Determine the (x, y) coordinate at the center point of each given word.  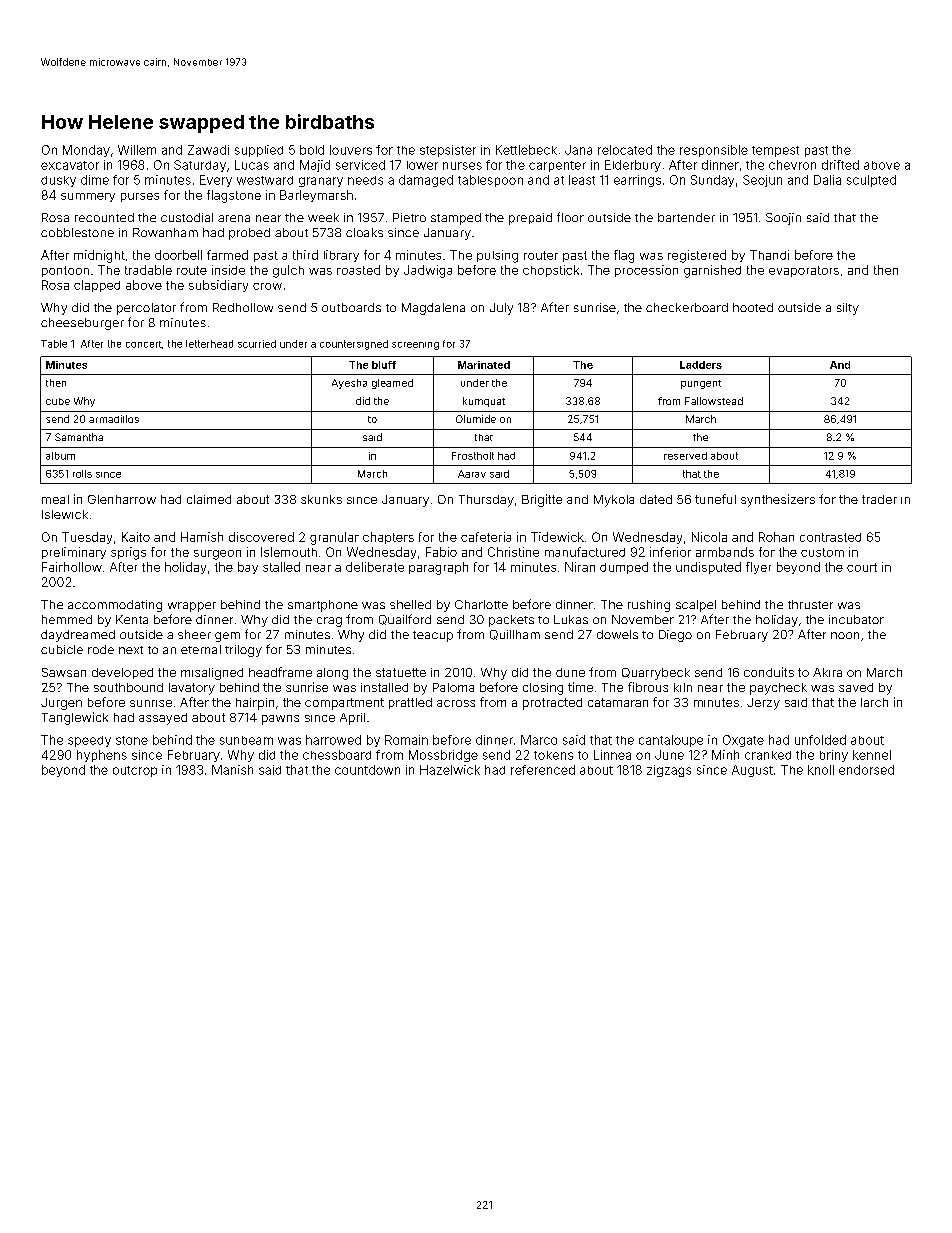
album (60, 456)
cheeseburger (82, 324)
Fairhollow (72, 567)
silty (848, 309)
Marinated (484, 365)
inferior (670, 552)
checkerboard (687, 307)
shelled (410, 604)
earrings (637, 181)
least (582, 180)
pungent (701, 384)
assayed (163, 719)
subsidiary (218, 286)
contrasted (830, 537)
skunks (321, 499)
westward (265, 180)
